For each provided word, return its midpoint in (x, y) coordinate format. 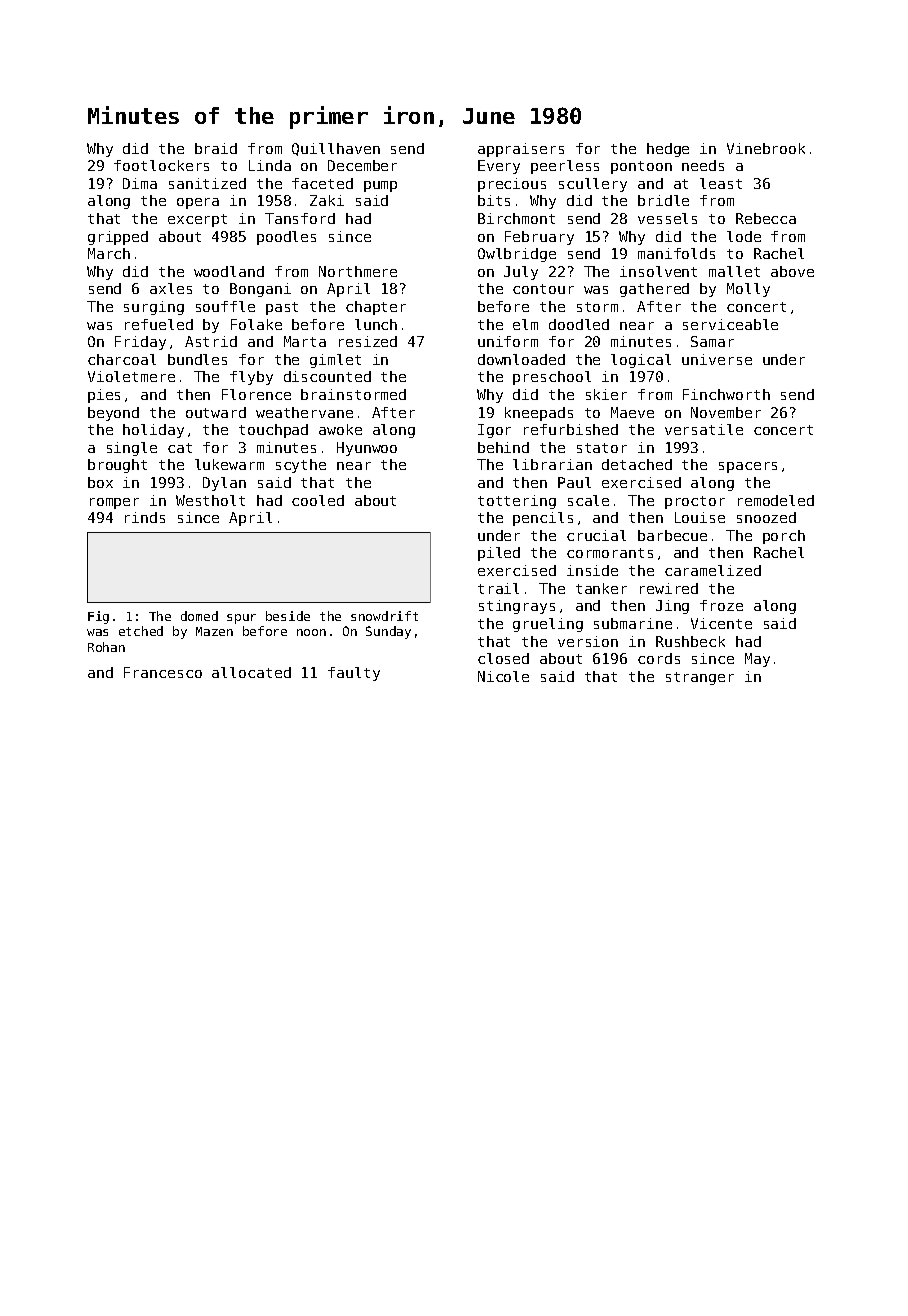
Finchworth (726, 394)
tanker (601, 588)
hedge (668, 150)
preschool (552, 378)
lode (744, 236)
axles (171, 288)
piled (499, 554)
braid (216, 148)
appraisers (521, 150)
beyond (113, 414)
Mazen (214, 631)
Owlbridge (517, 255)
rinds (145, 517)
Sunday (388, 632)
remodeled (776, 500)
